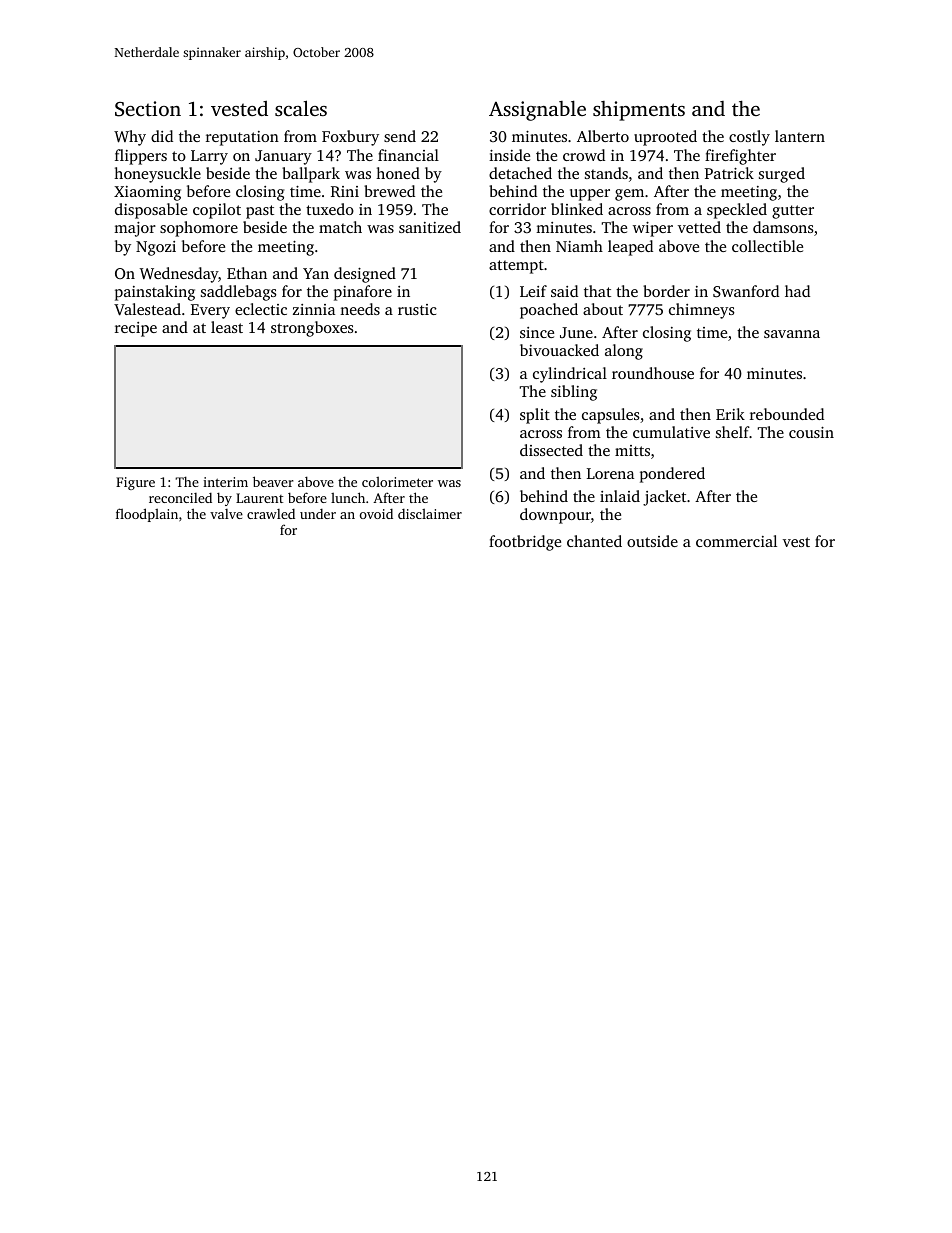  I want to click on stands, so click(606, 173).
